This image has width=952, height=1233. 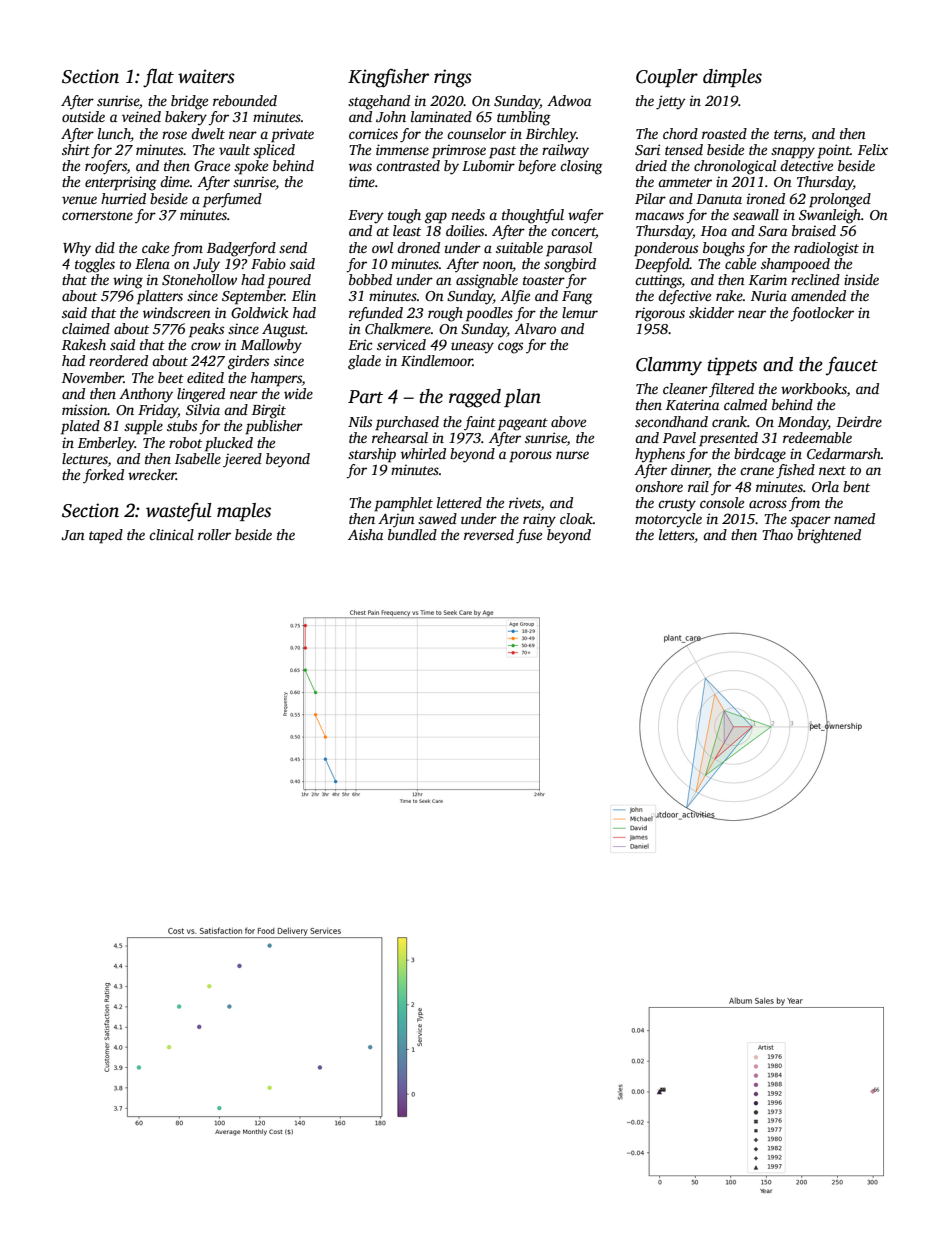 What do you see at coordinates (160, 297) in the image?
I see `platters` at bounding box center [160, 297].
